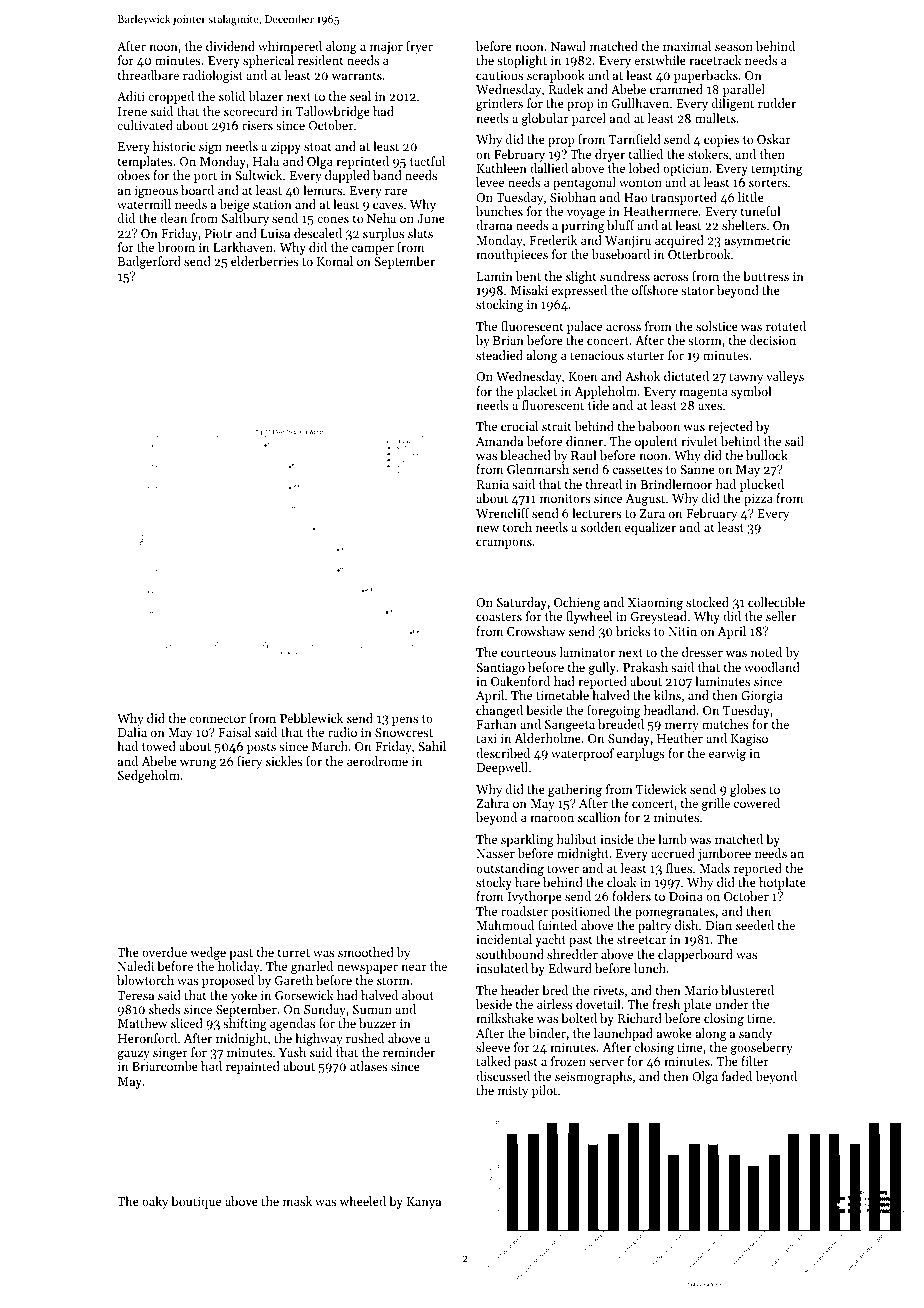  Describe the element at coordinates (737, 1076) in the screenshot. I see `faded` at that location.
